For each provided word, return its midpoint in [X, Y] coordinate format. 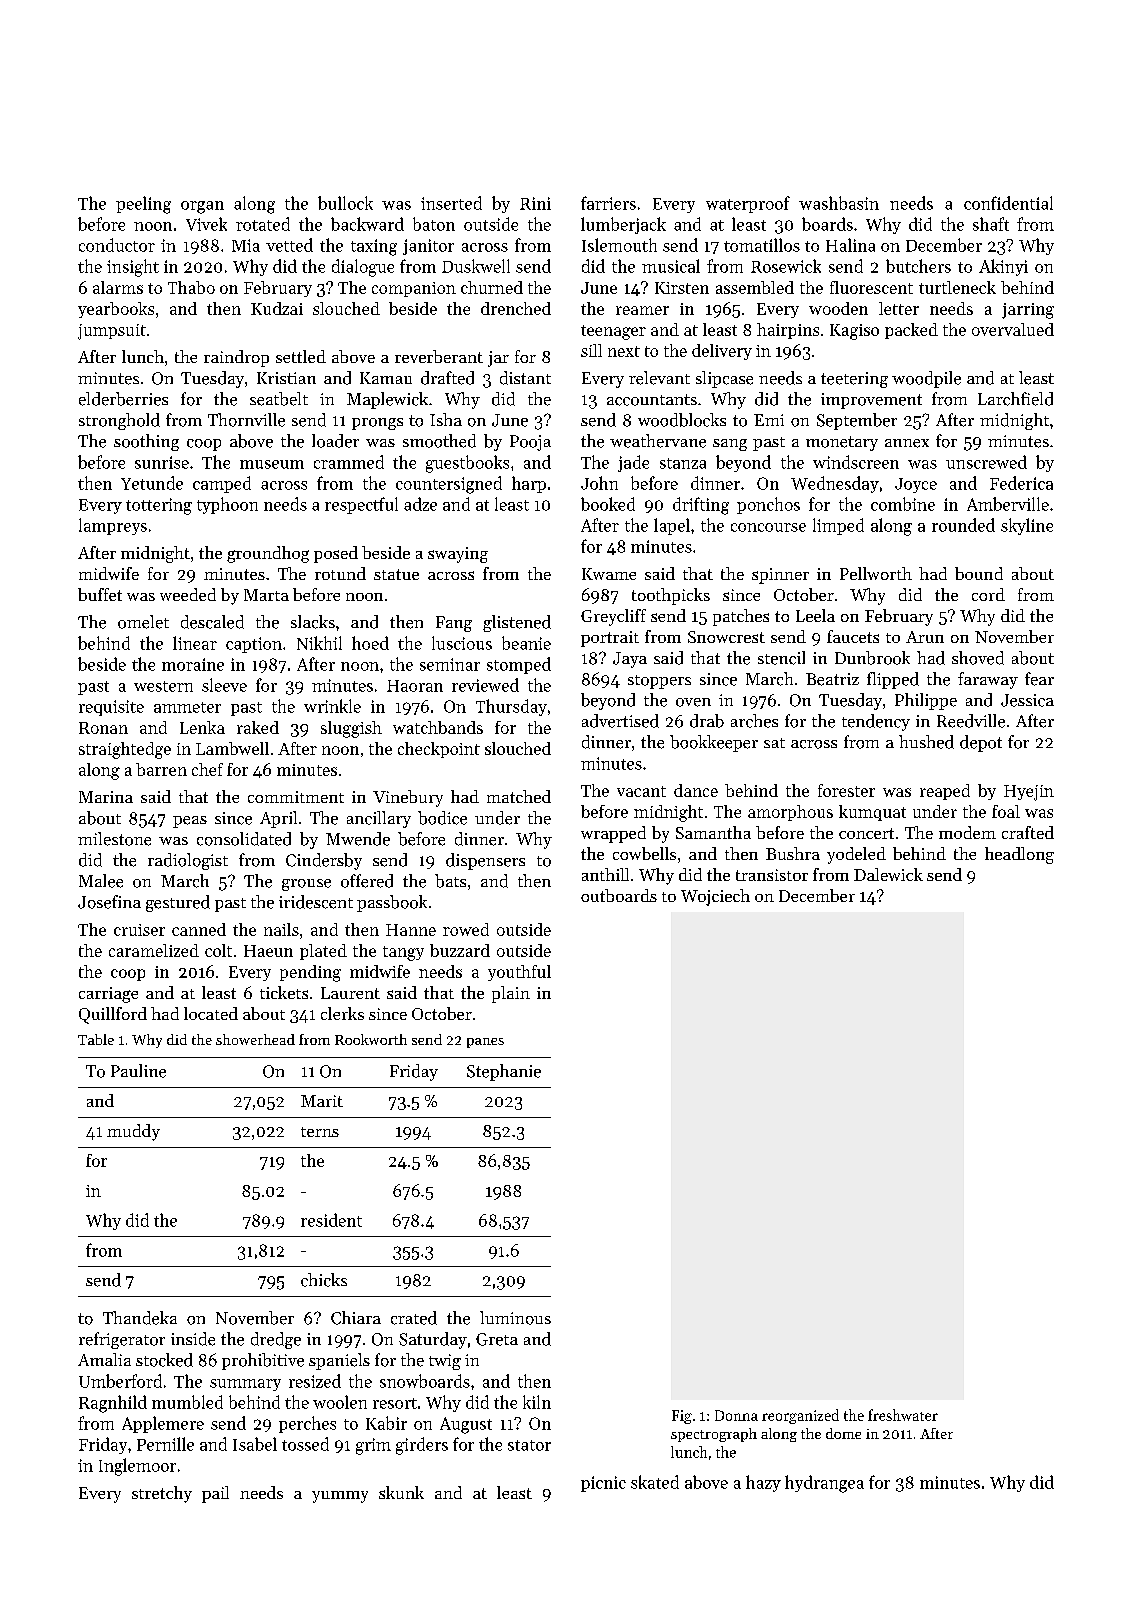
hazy [763, 1483]
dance [696, 790]
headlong [1019, 855]
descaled [212, 622]
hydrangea [824, 1484]
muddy [133, 1132]
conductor [117, 245]
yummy [340, 1497]
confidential [1008, 203]
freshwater [903, 1415]
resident [331, 1220]
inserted [451, 203]
